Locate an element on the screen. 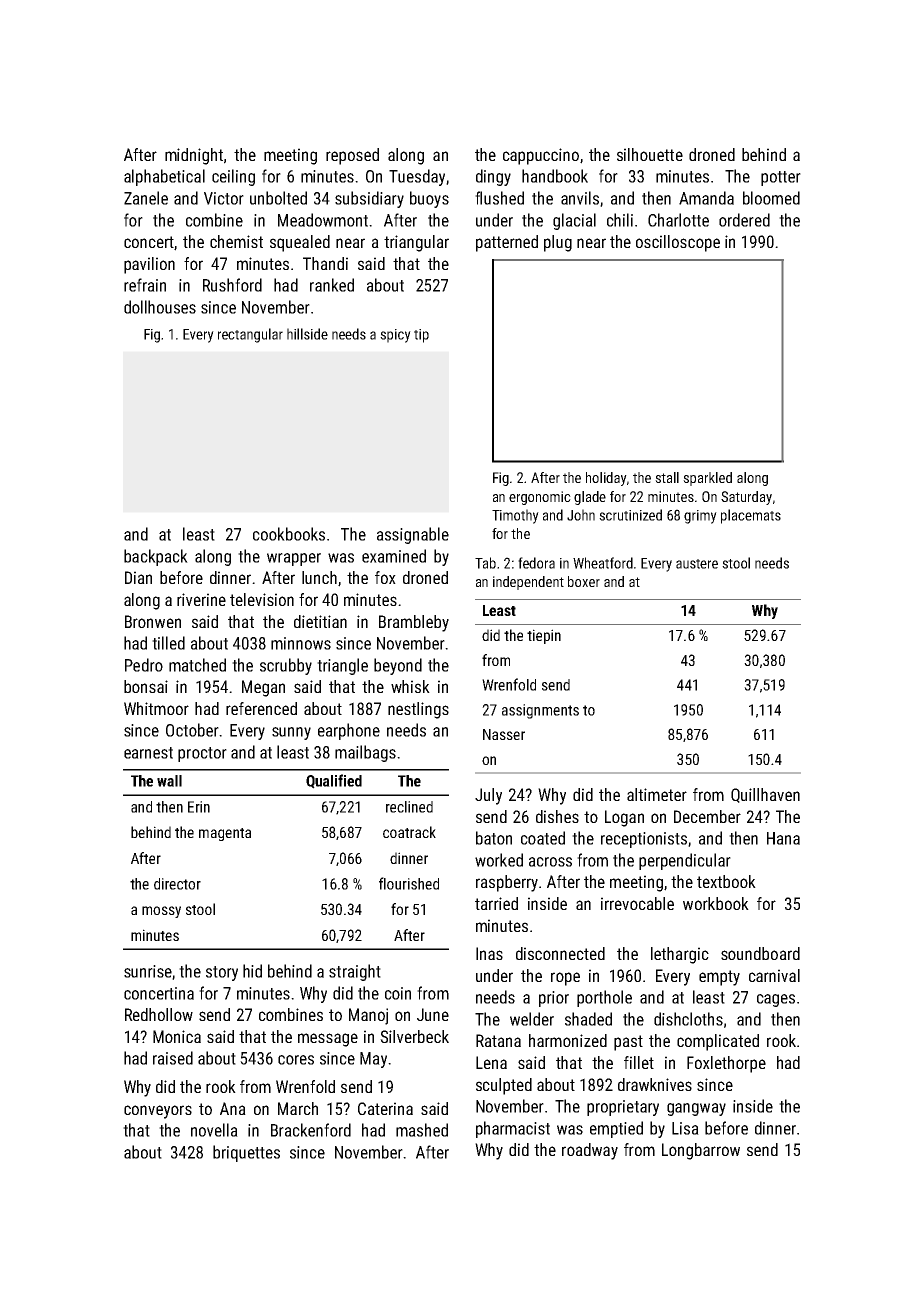 This screenshot has height=1314, width=924. tip is located at coordinates (421, 336).
